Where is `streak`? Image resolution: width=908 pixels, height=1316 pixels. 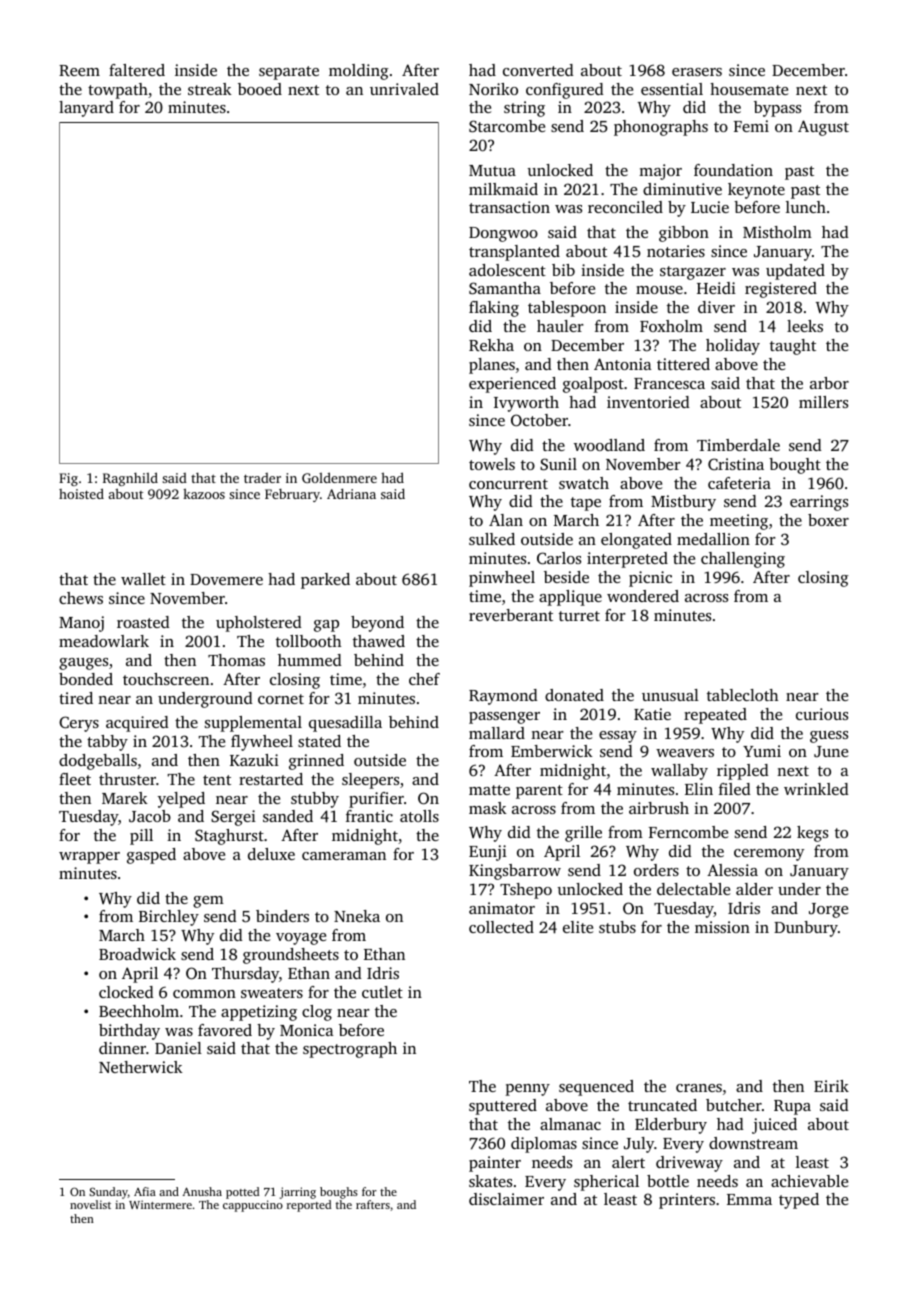 streak is located at coordinates (210, 89).
